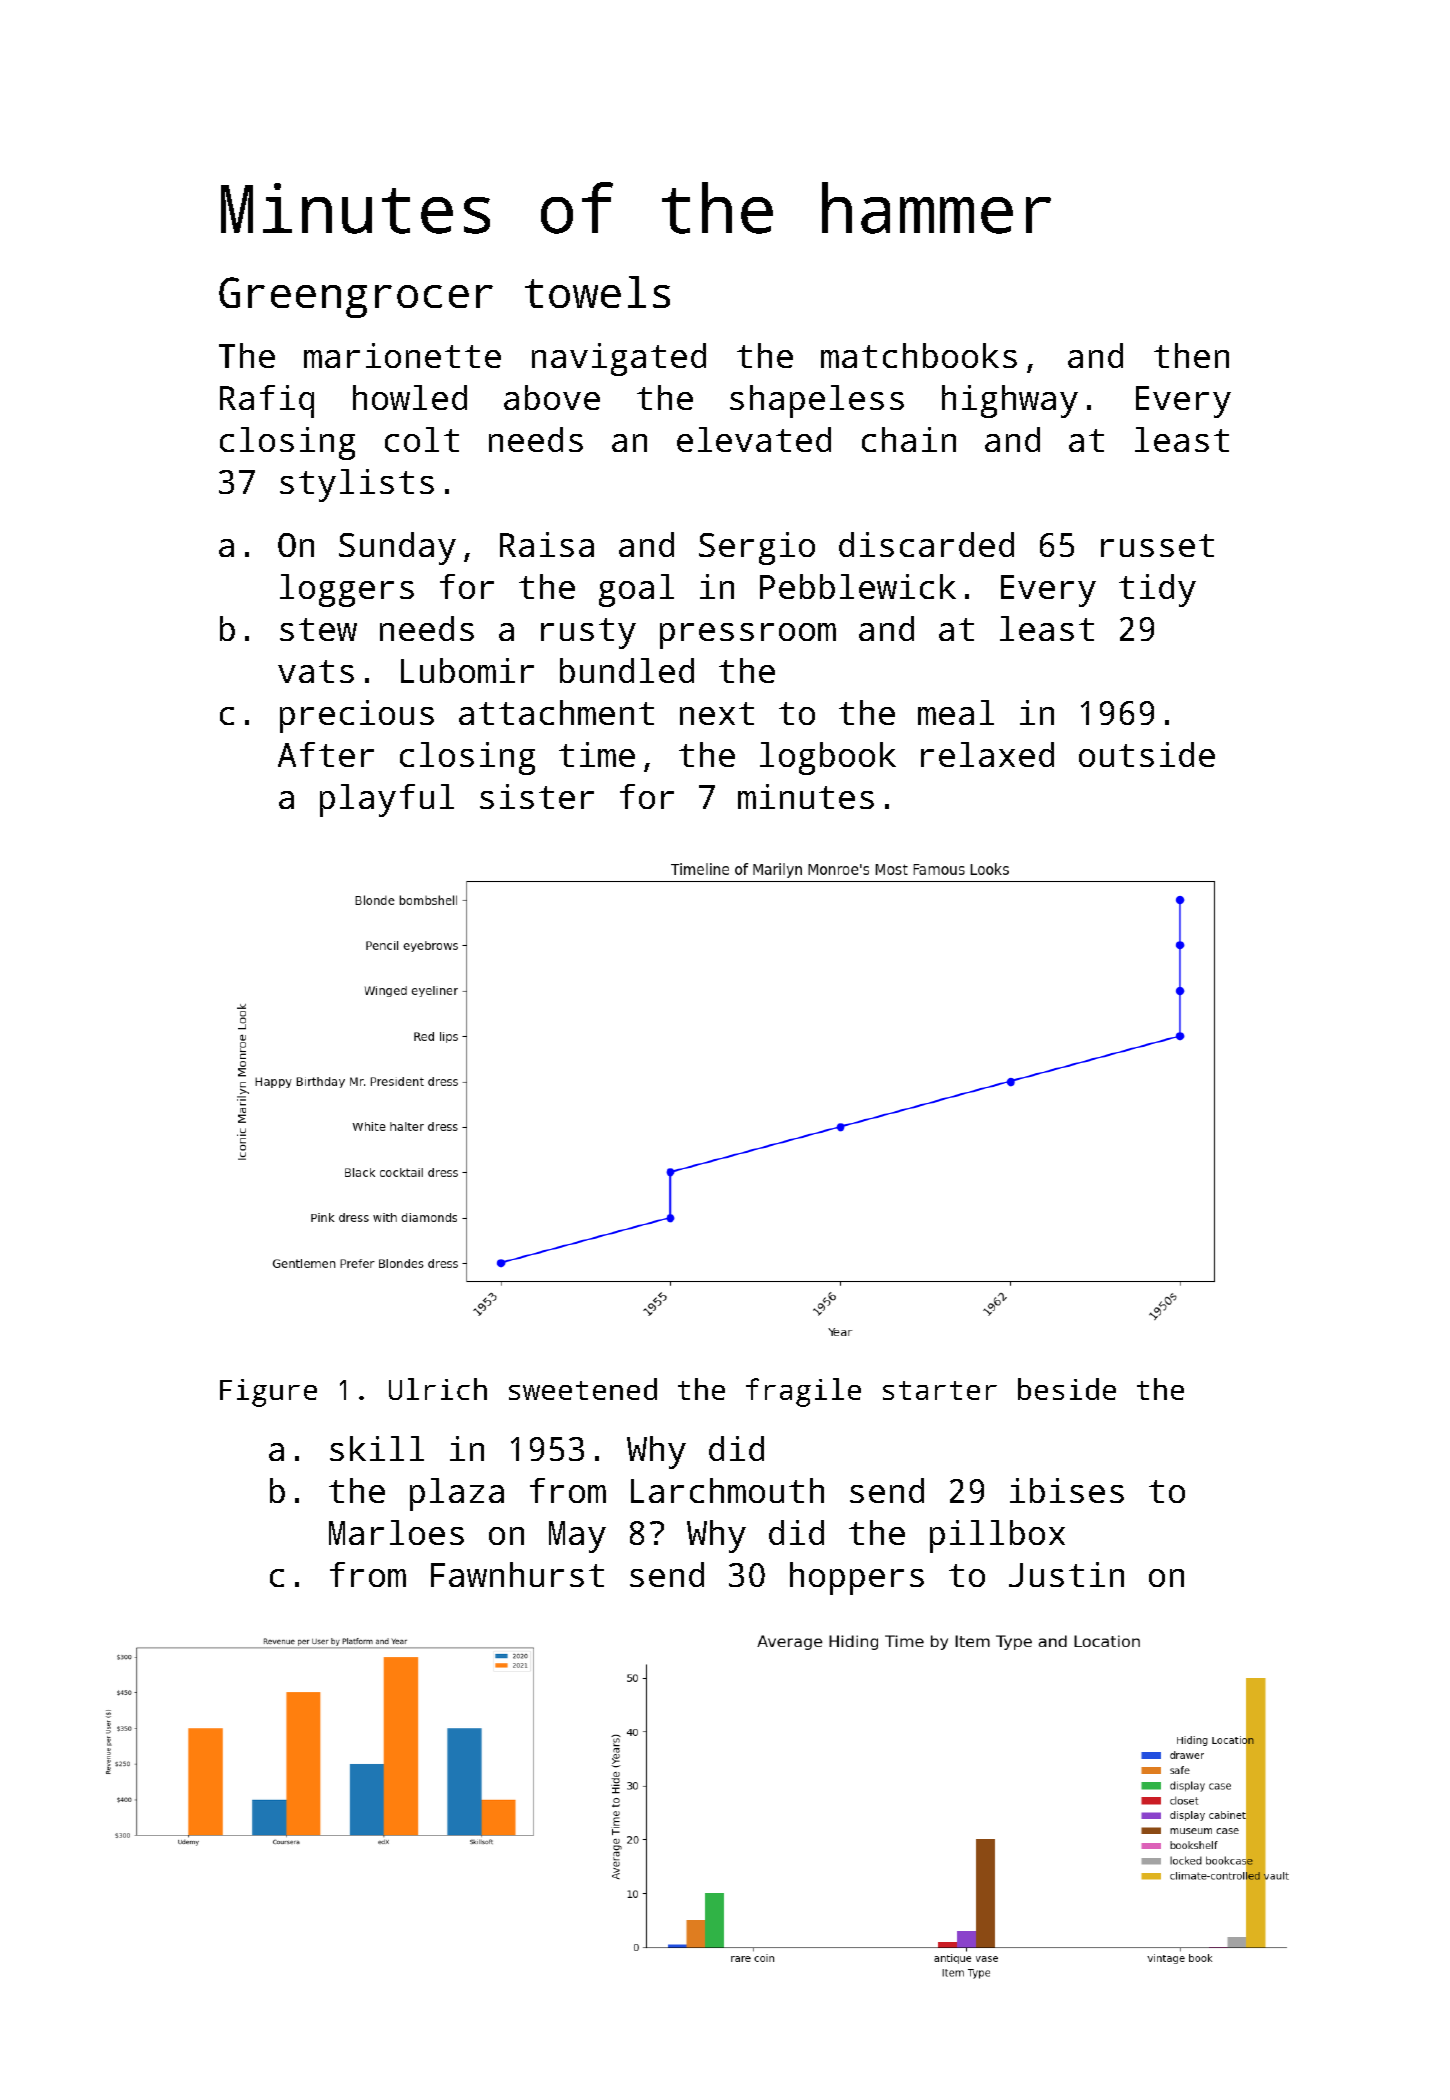 The image size is (1450, 2100). I want to click on outside, so click(1147, 754).
